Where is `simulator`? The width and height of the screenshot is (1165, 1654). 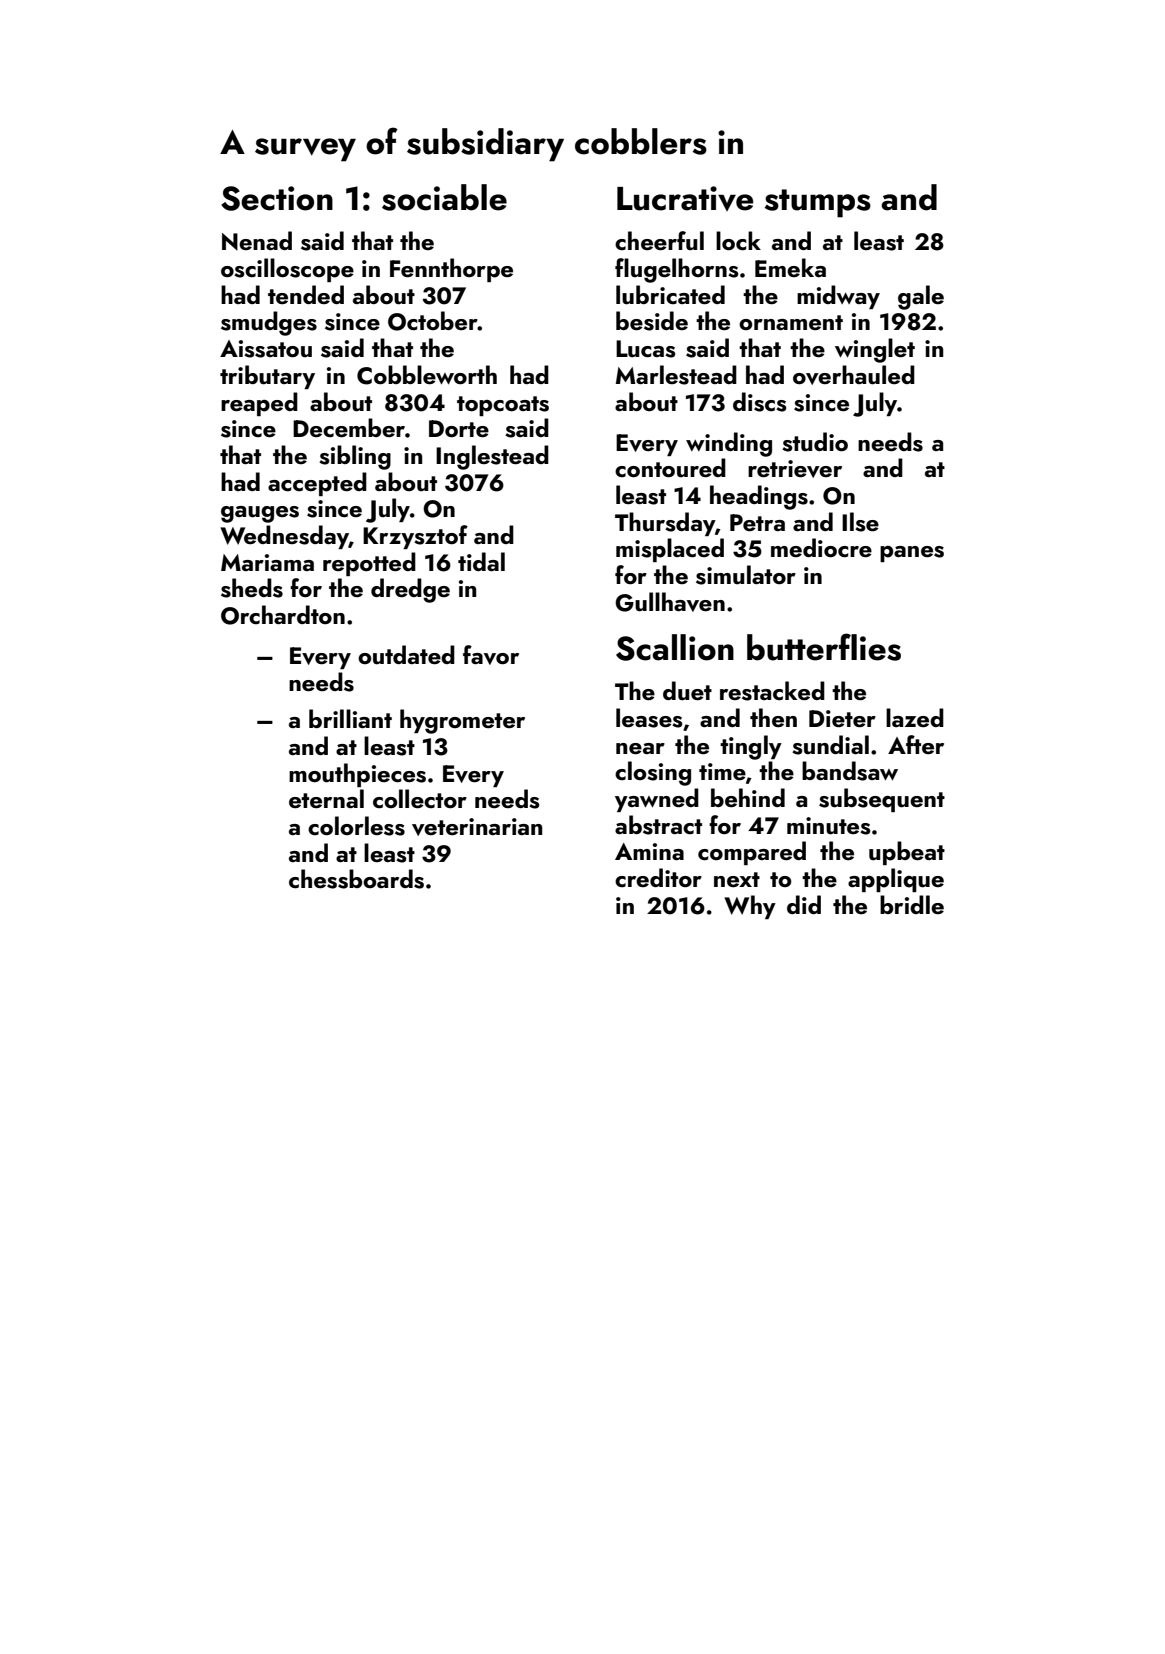
simulator is located at coordinates (746, 575).
